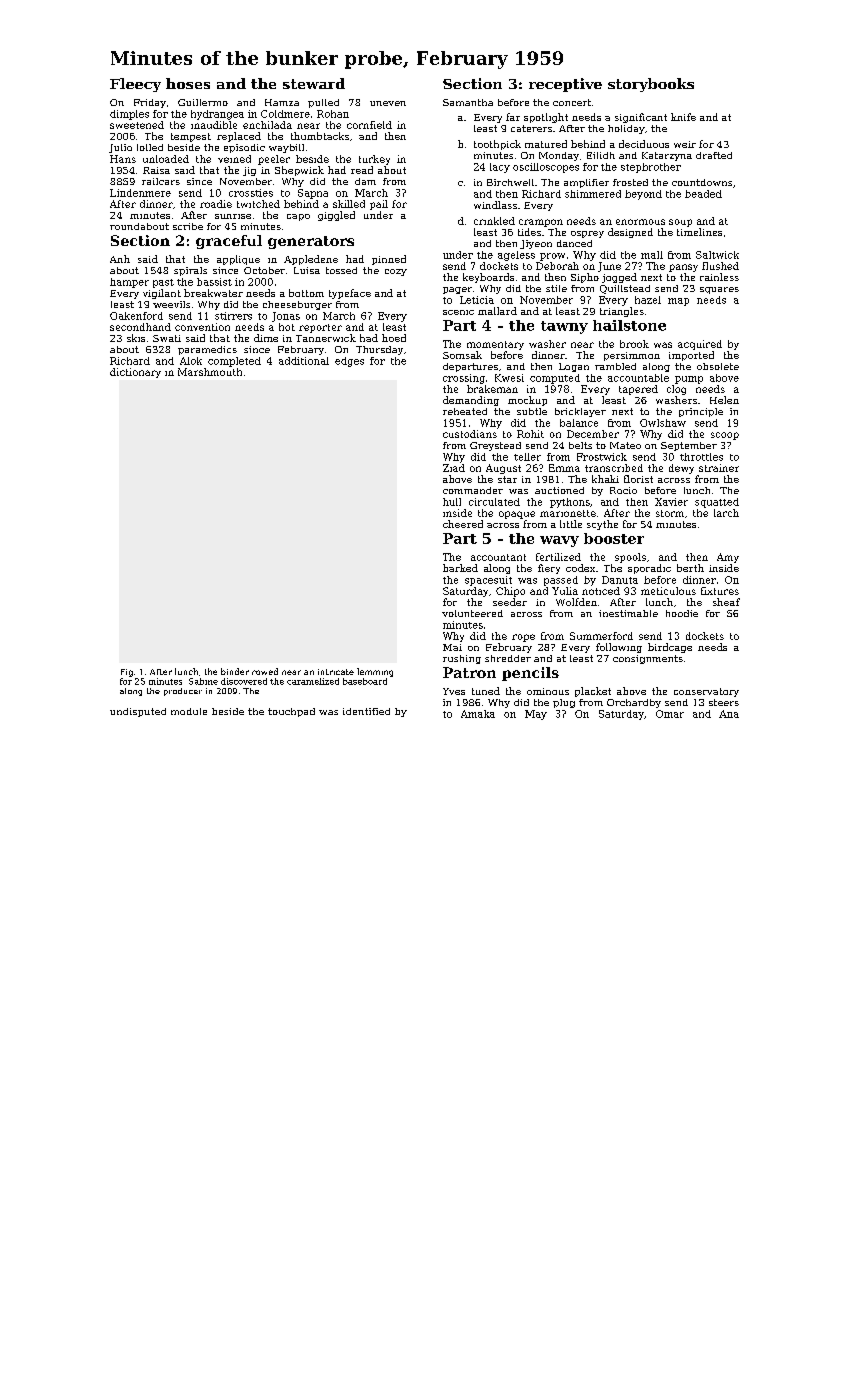 This document has width=849, height=1400. I want to click on booster, so click(614, 538).
